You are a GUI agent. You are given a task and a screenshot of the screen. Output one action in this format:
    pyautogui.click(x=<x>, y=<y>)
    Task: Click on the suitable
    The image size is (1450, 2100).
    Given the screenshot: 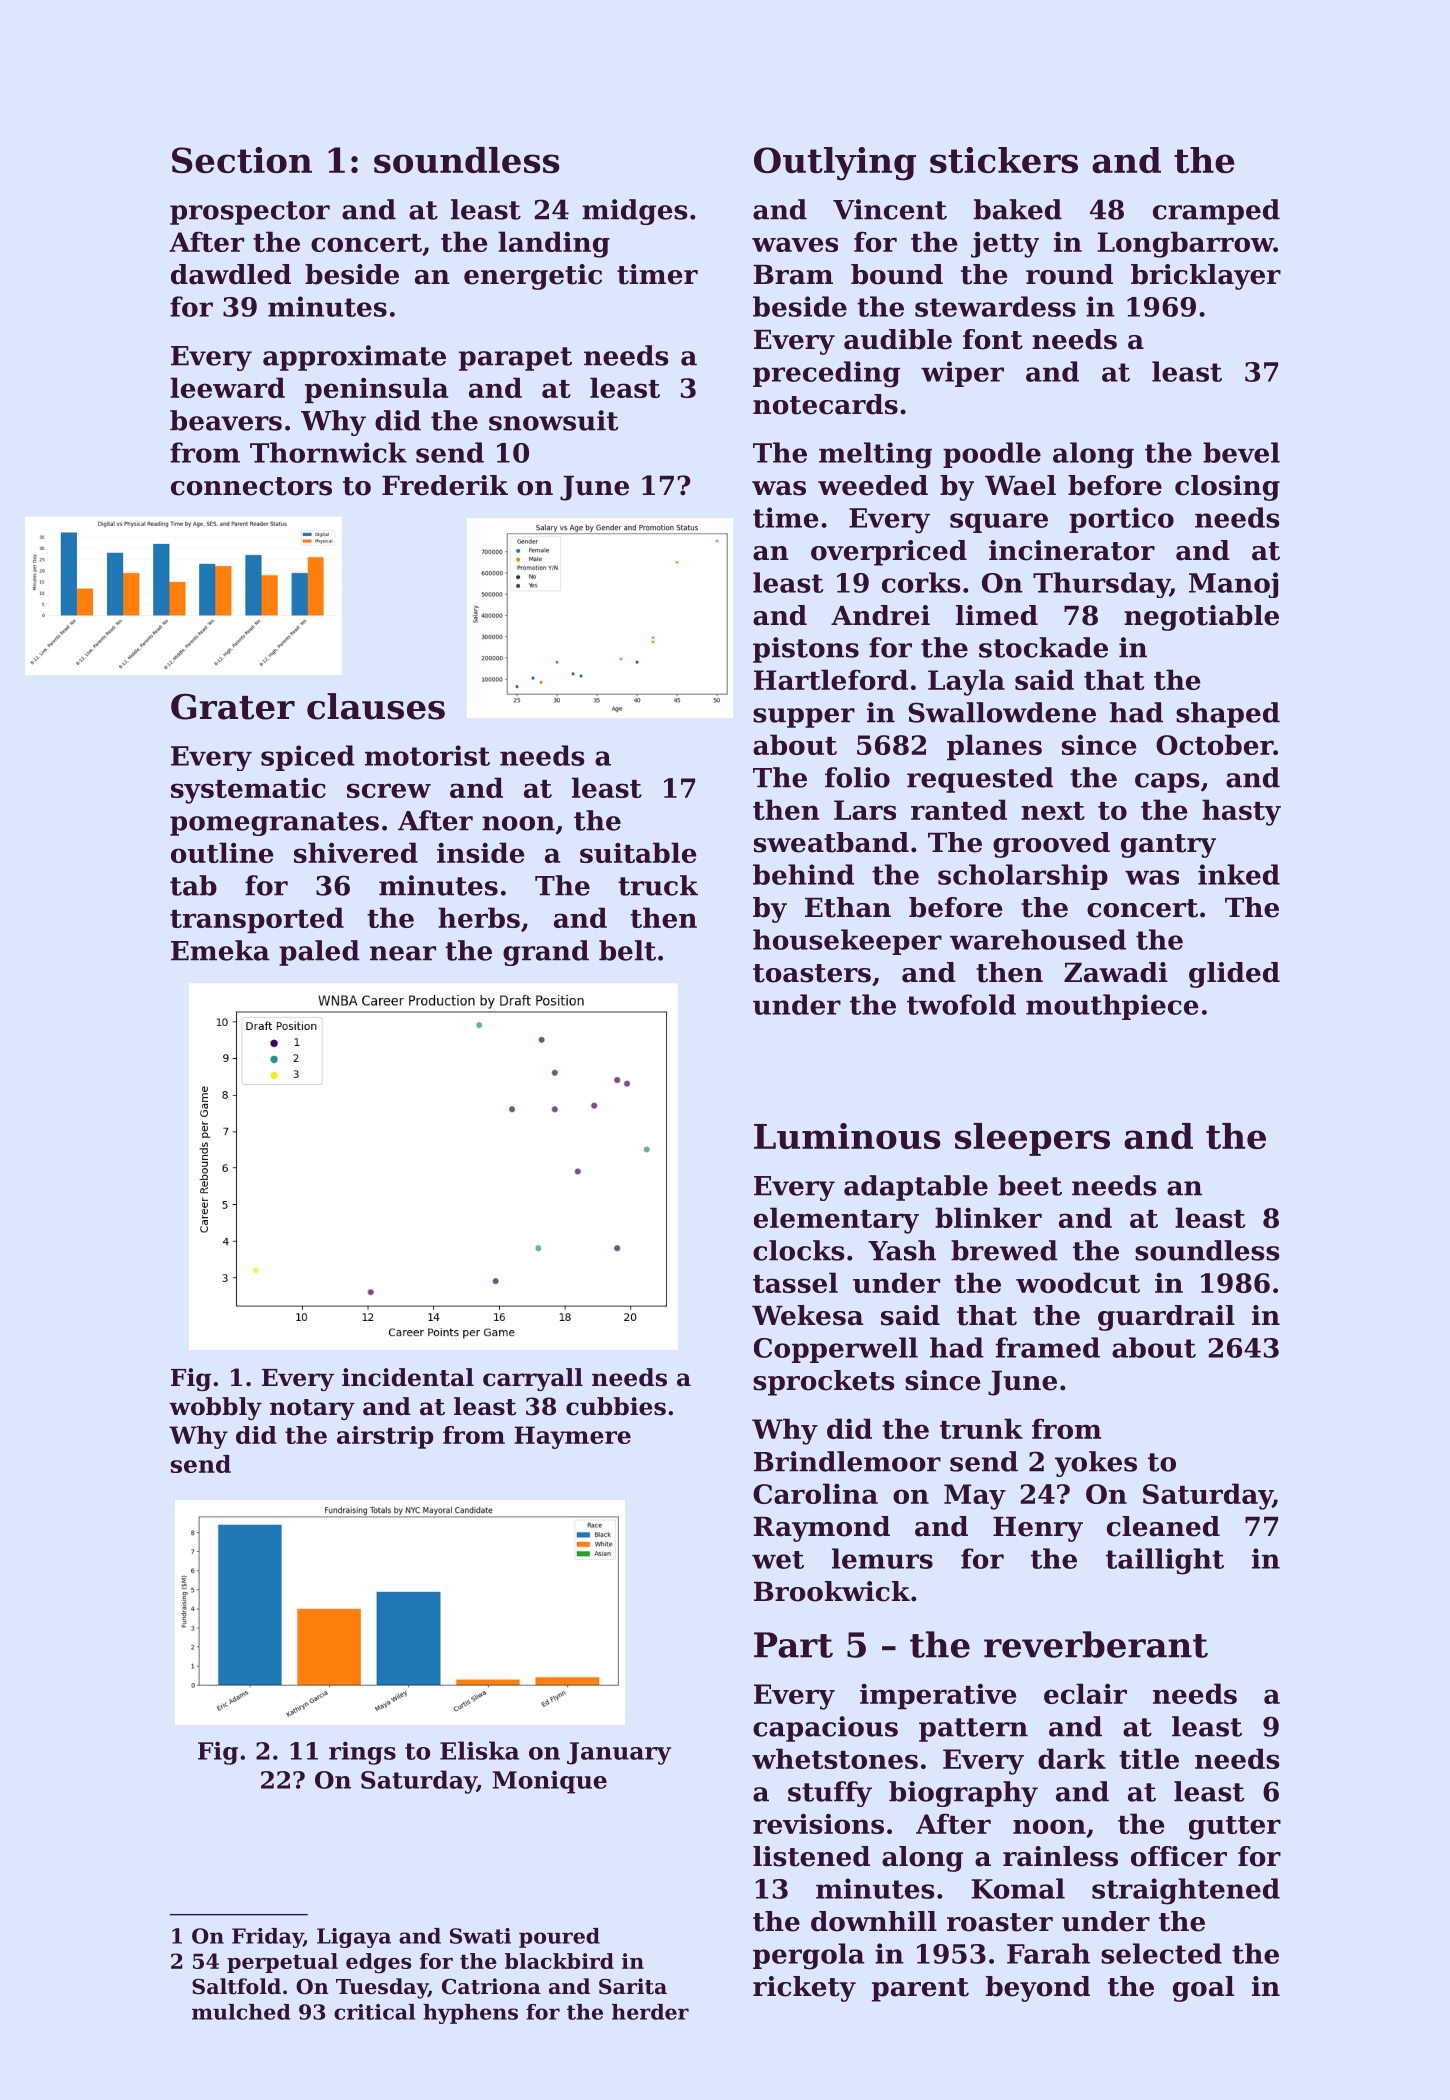 What is the action you would take?
    pyautogui.click(x=638, y=852)
